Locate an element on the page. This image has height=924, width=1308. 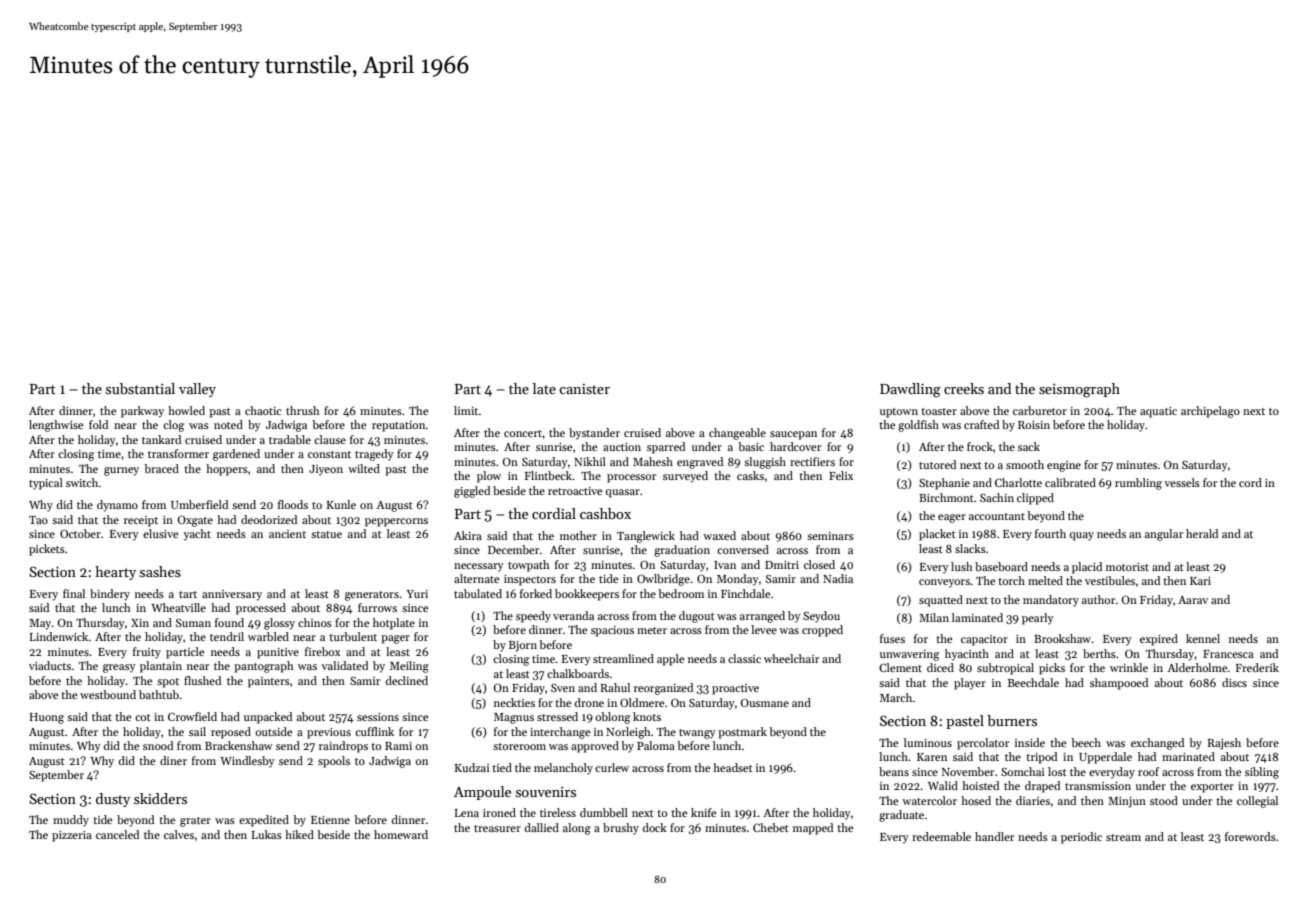
spools is located at coordinates (334, 762).
